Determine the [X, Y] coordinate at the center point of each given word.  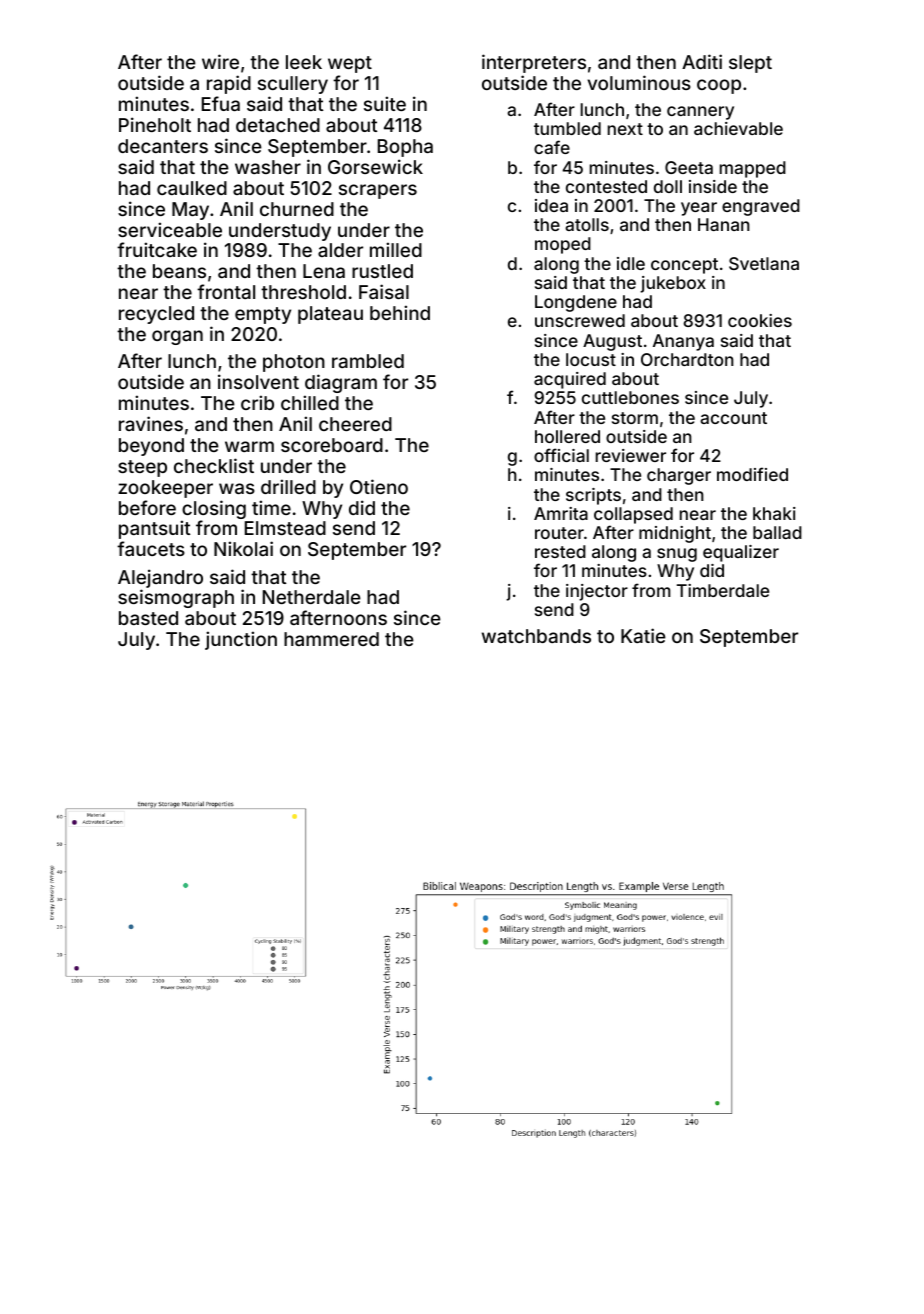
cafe [552, 147]
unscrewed [580, 320]
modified [752, 474]
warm [249, 446]
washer [268, 167]
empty [263, 315]
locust [591, 359]
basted [148, 618]
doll [668, 186]
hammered [331, 639]
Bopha [405, 148]
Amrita [561, 513]
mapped [753, 169]
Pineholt [155, 124]
